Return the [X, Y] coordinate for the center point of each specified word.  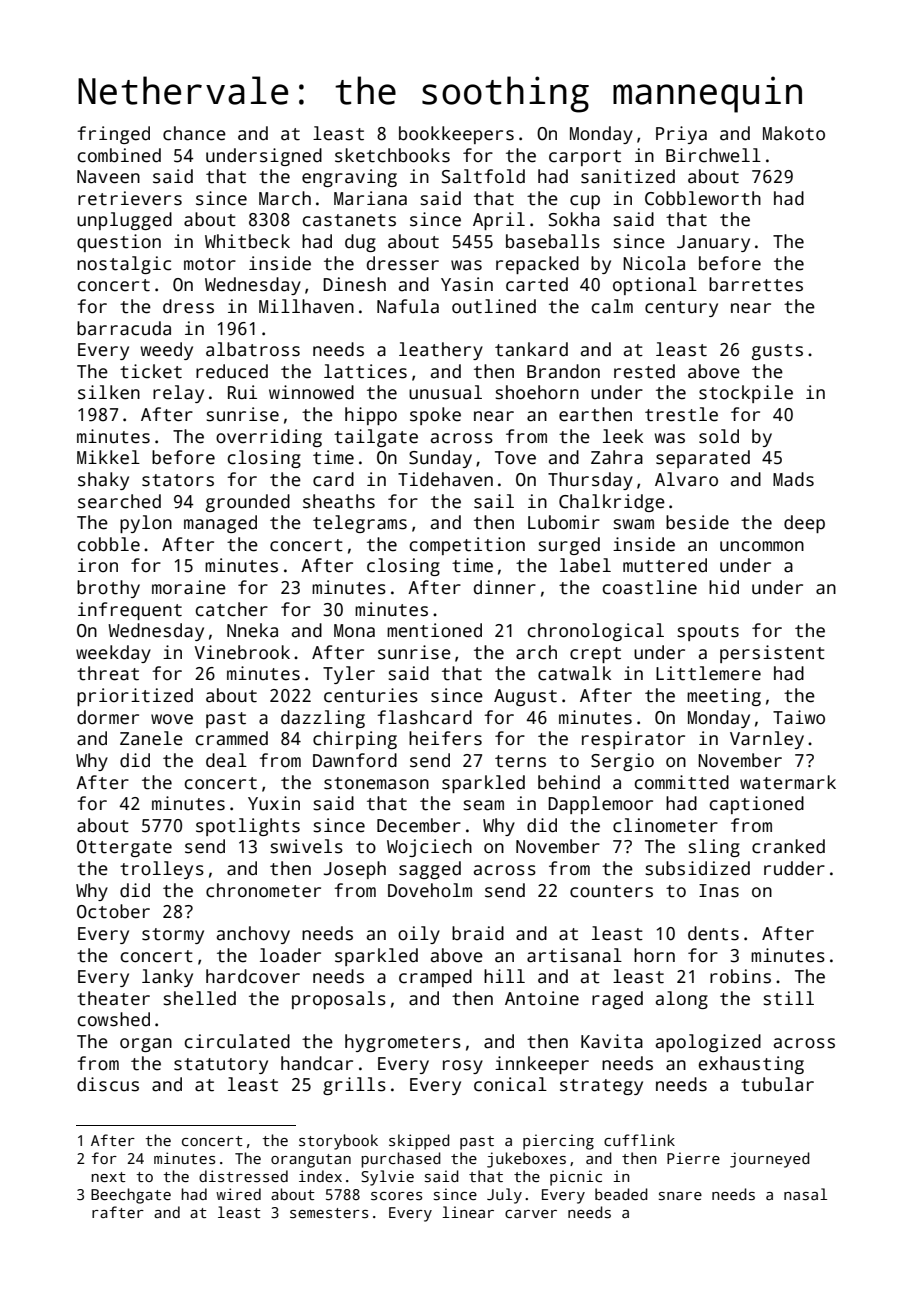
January [713, 243]
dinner [505, 587]
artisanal [574, 955]
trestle [681, 414]
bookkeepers [456, 135]
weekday [113, 654]
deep [804, 524]
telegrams [360, 524]
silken [109, 392]
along [682, 1000]
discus [108, 1084]
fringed [113, 135]
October [113, 911]
